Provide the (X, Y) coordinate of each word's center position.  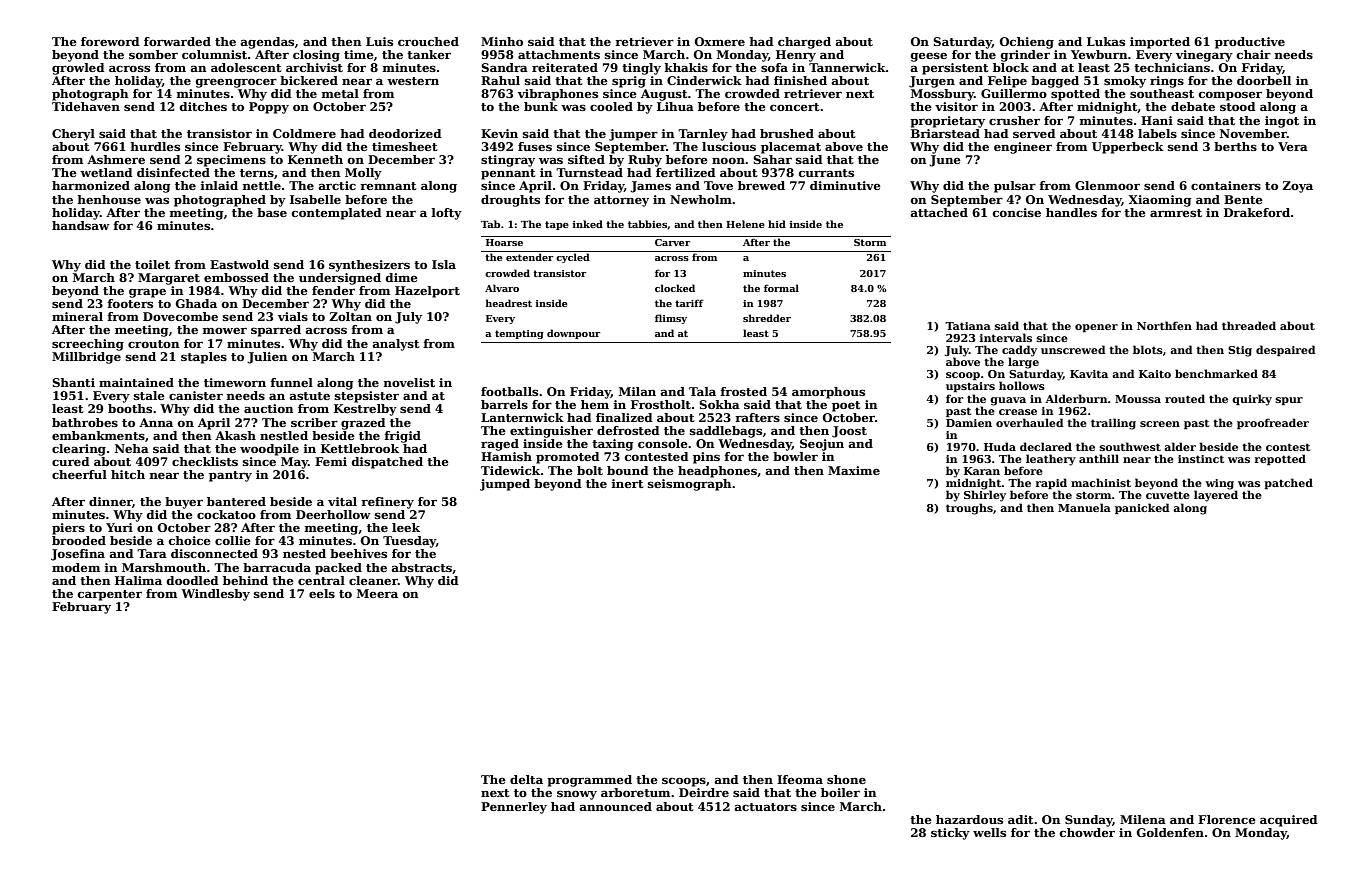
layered (1216, 496)
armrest (1176, 213)
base (272, 212)
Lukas (1106, 41)
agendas (267, 43)
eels (322, 593)
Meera (377, 593)
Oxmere (720, 41)
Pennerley (514, 808)
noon (728, 161)
